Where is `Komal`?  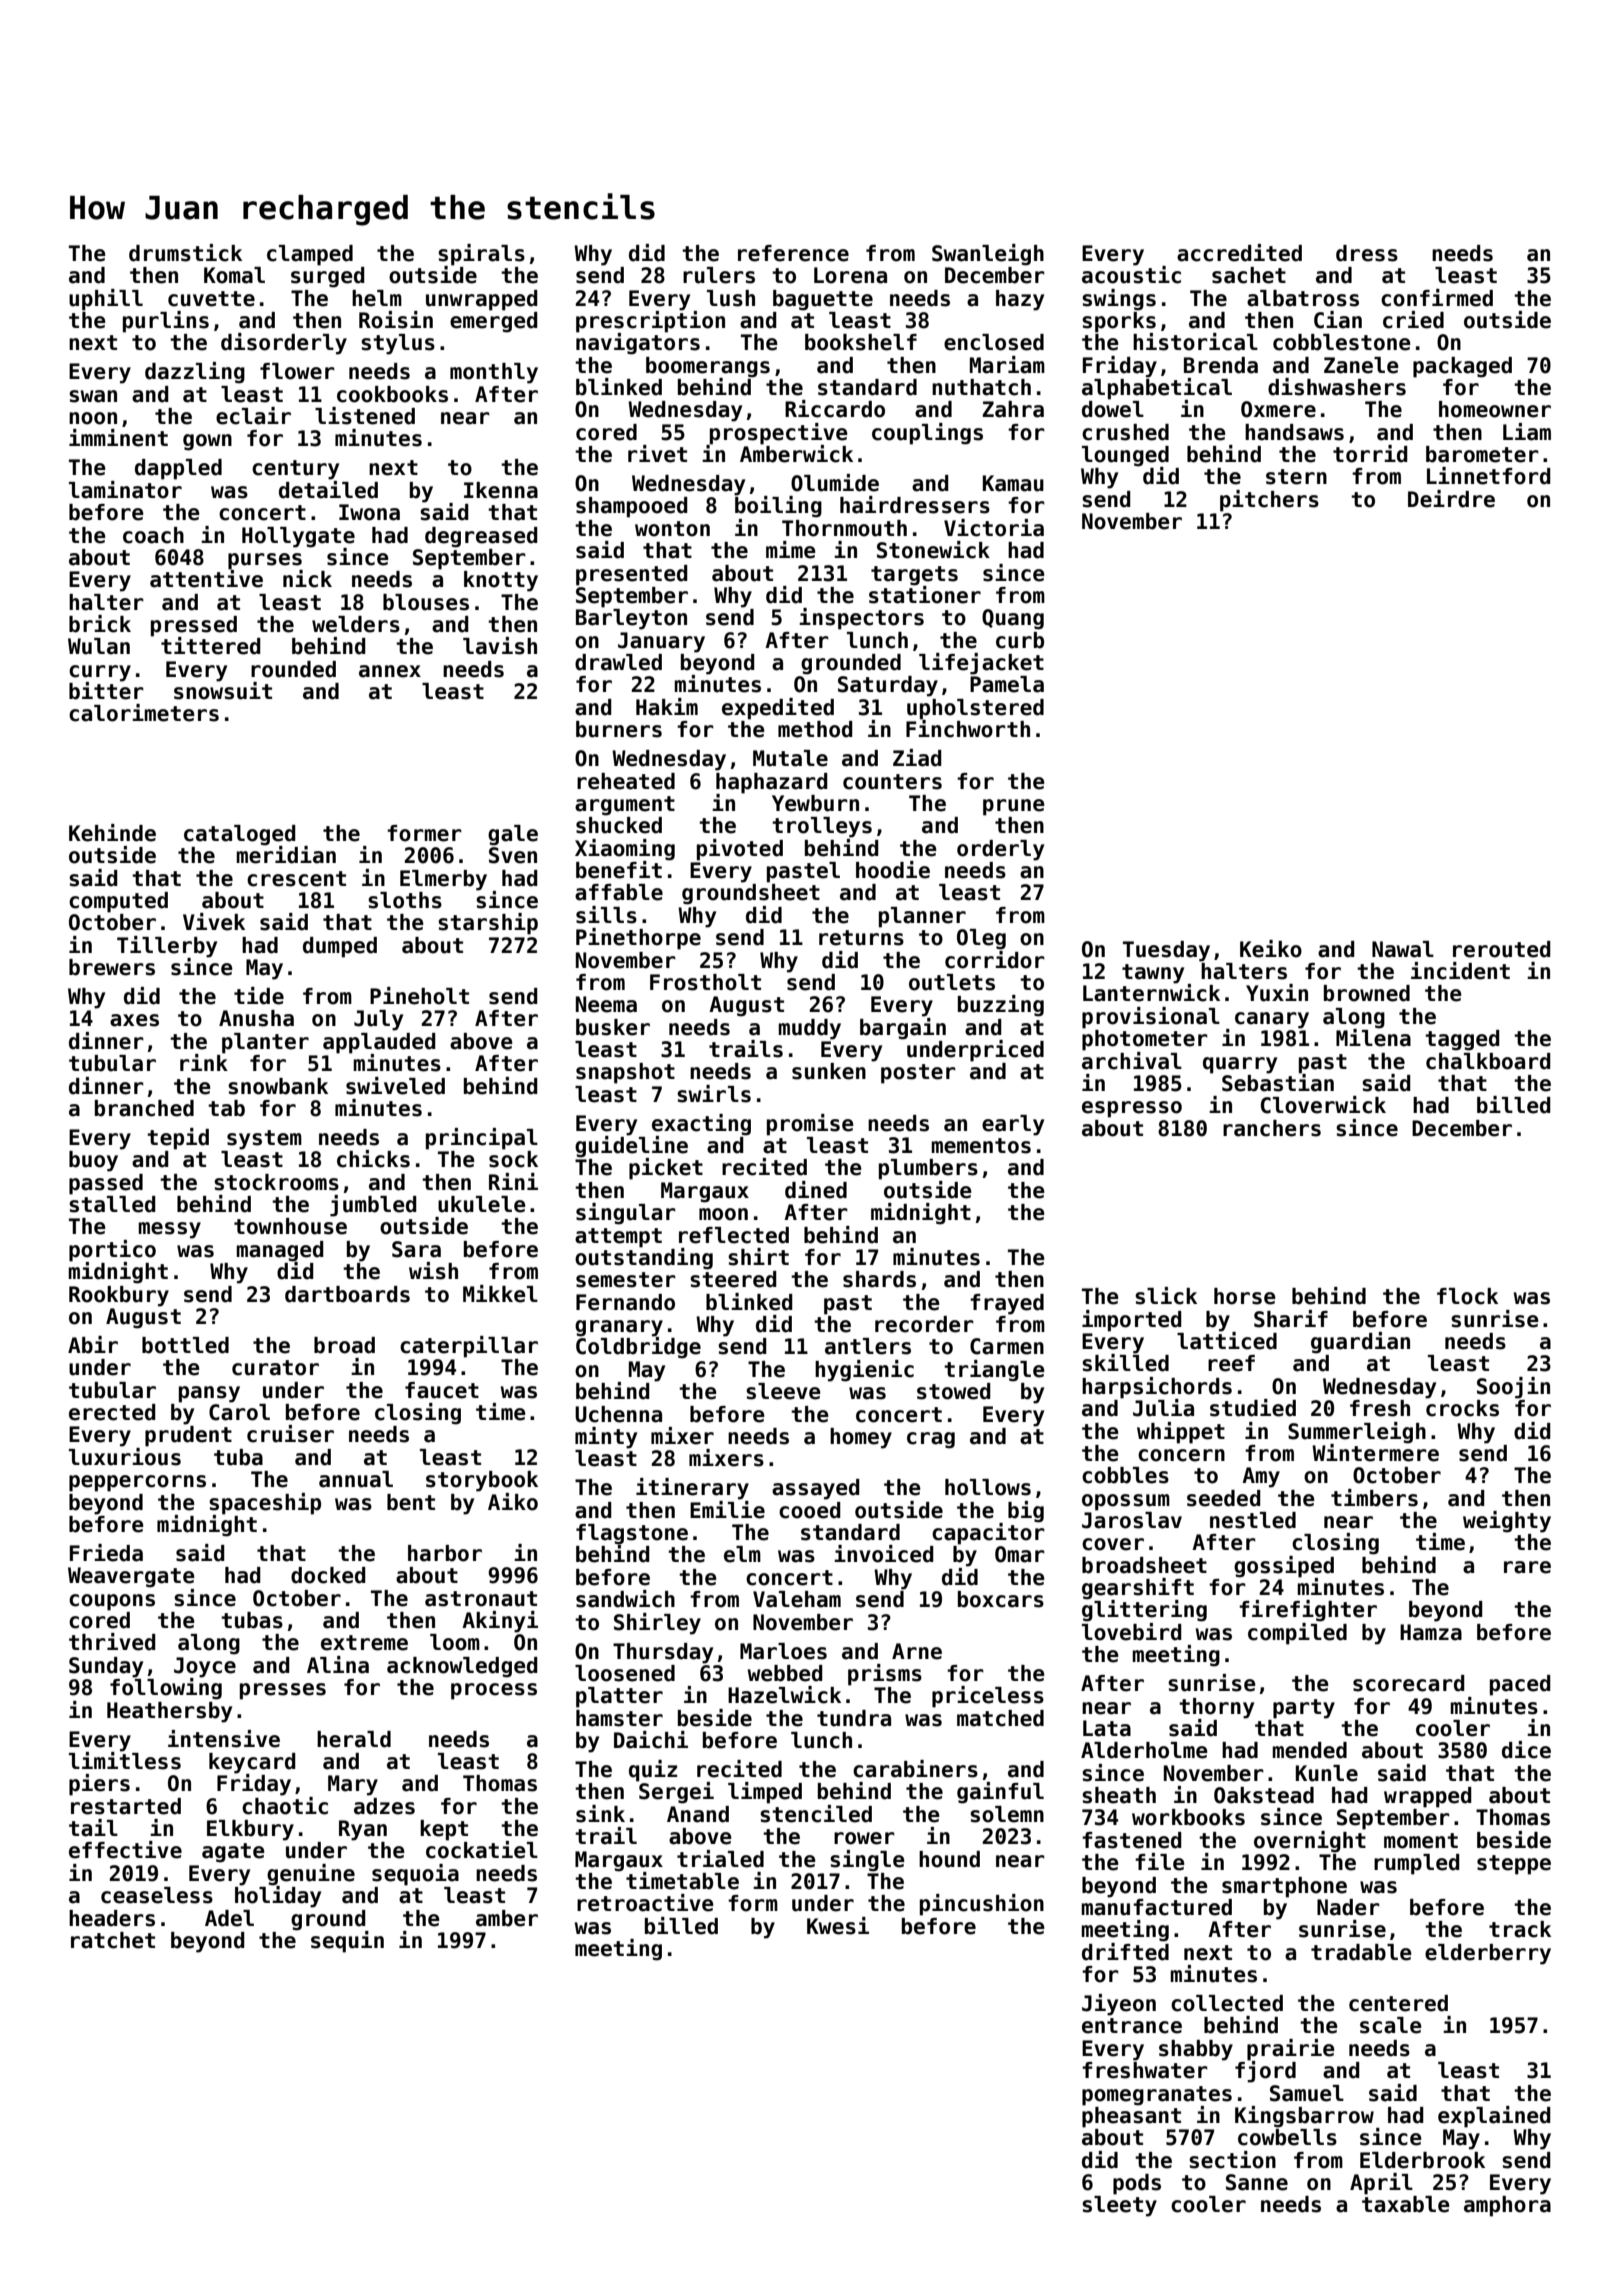
Komal is located at coordinates (234, 275).
